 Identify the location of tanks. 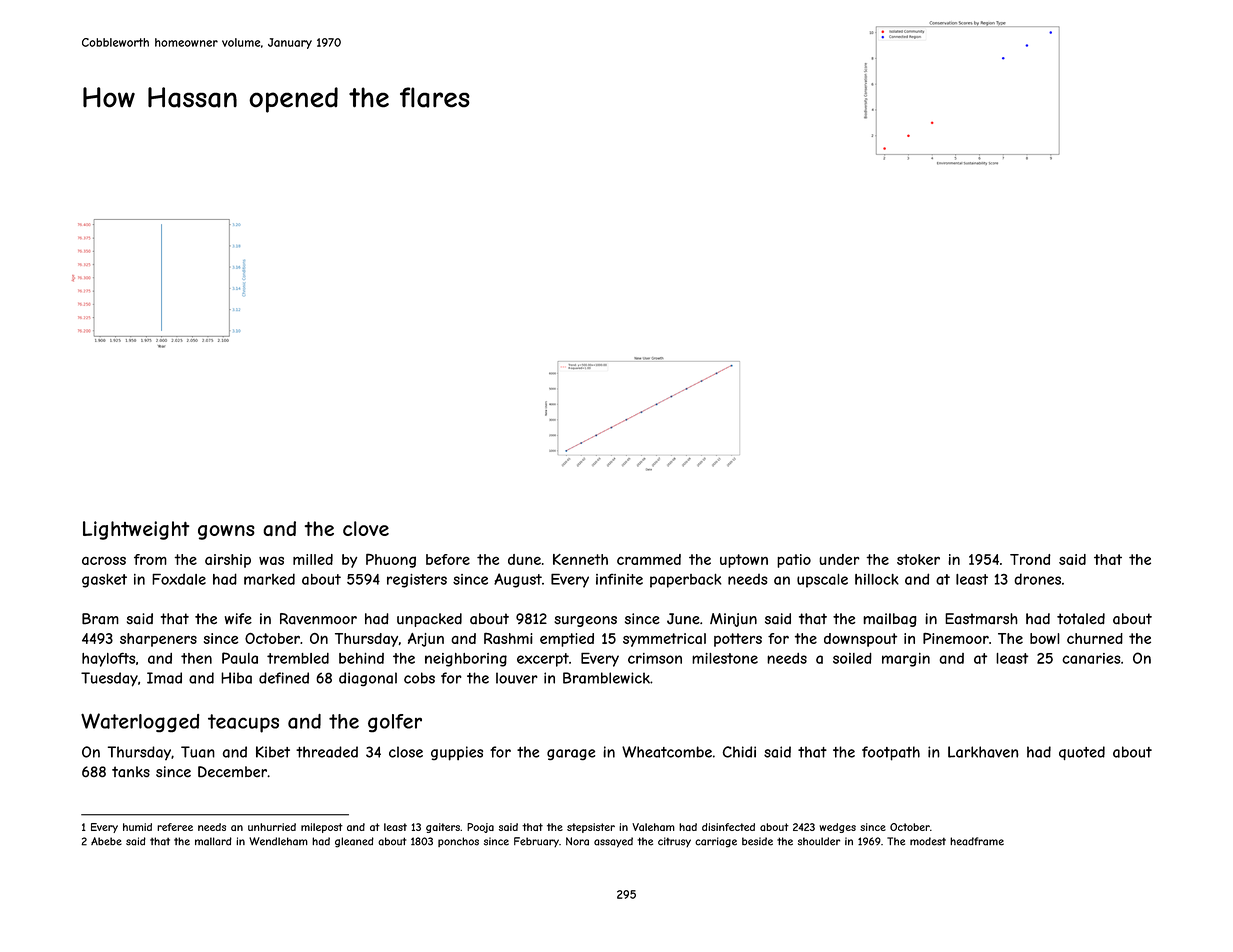
(131, 772).
